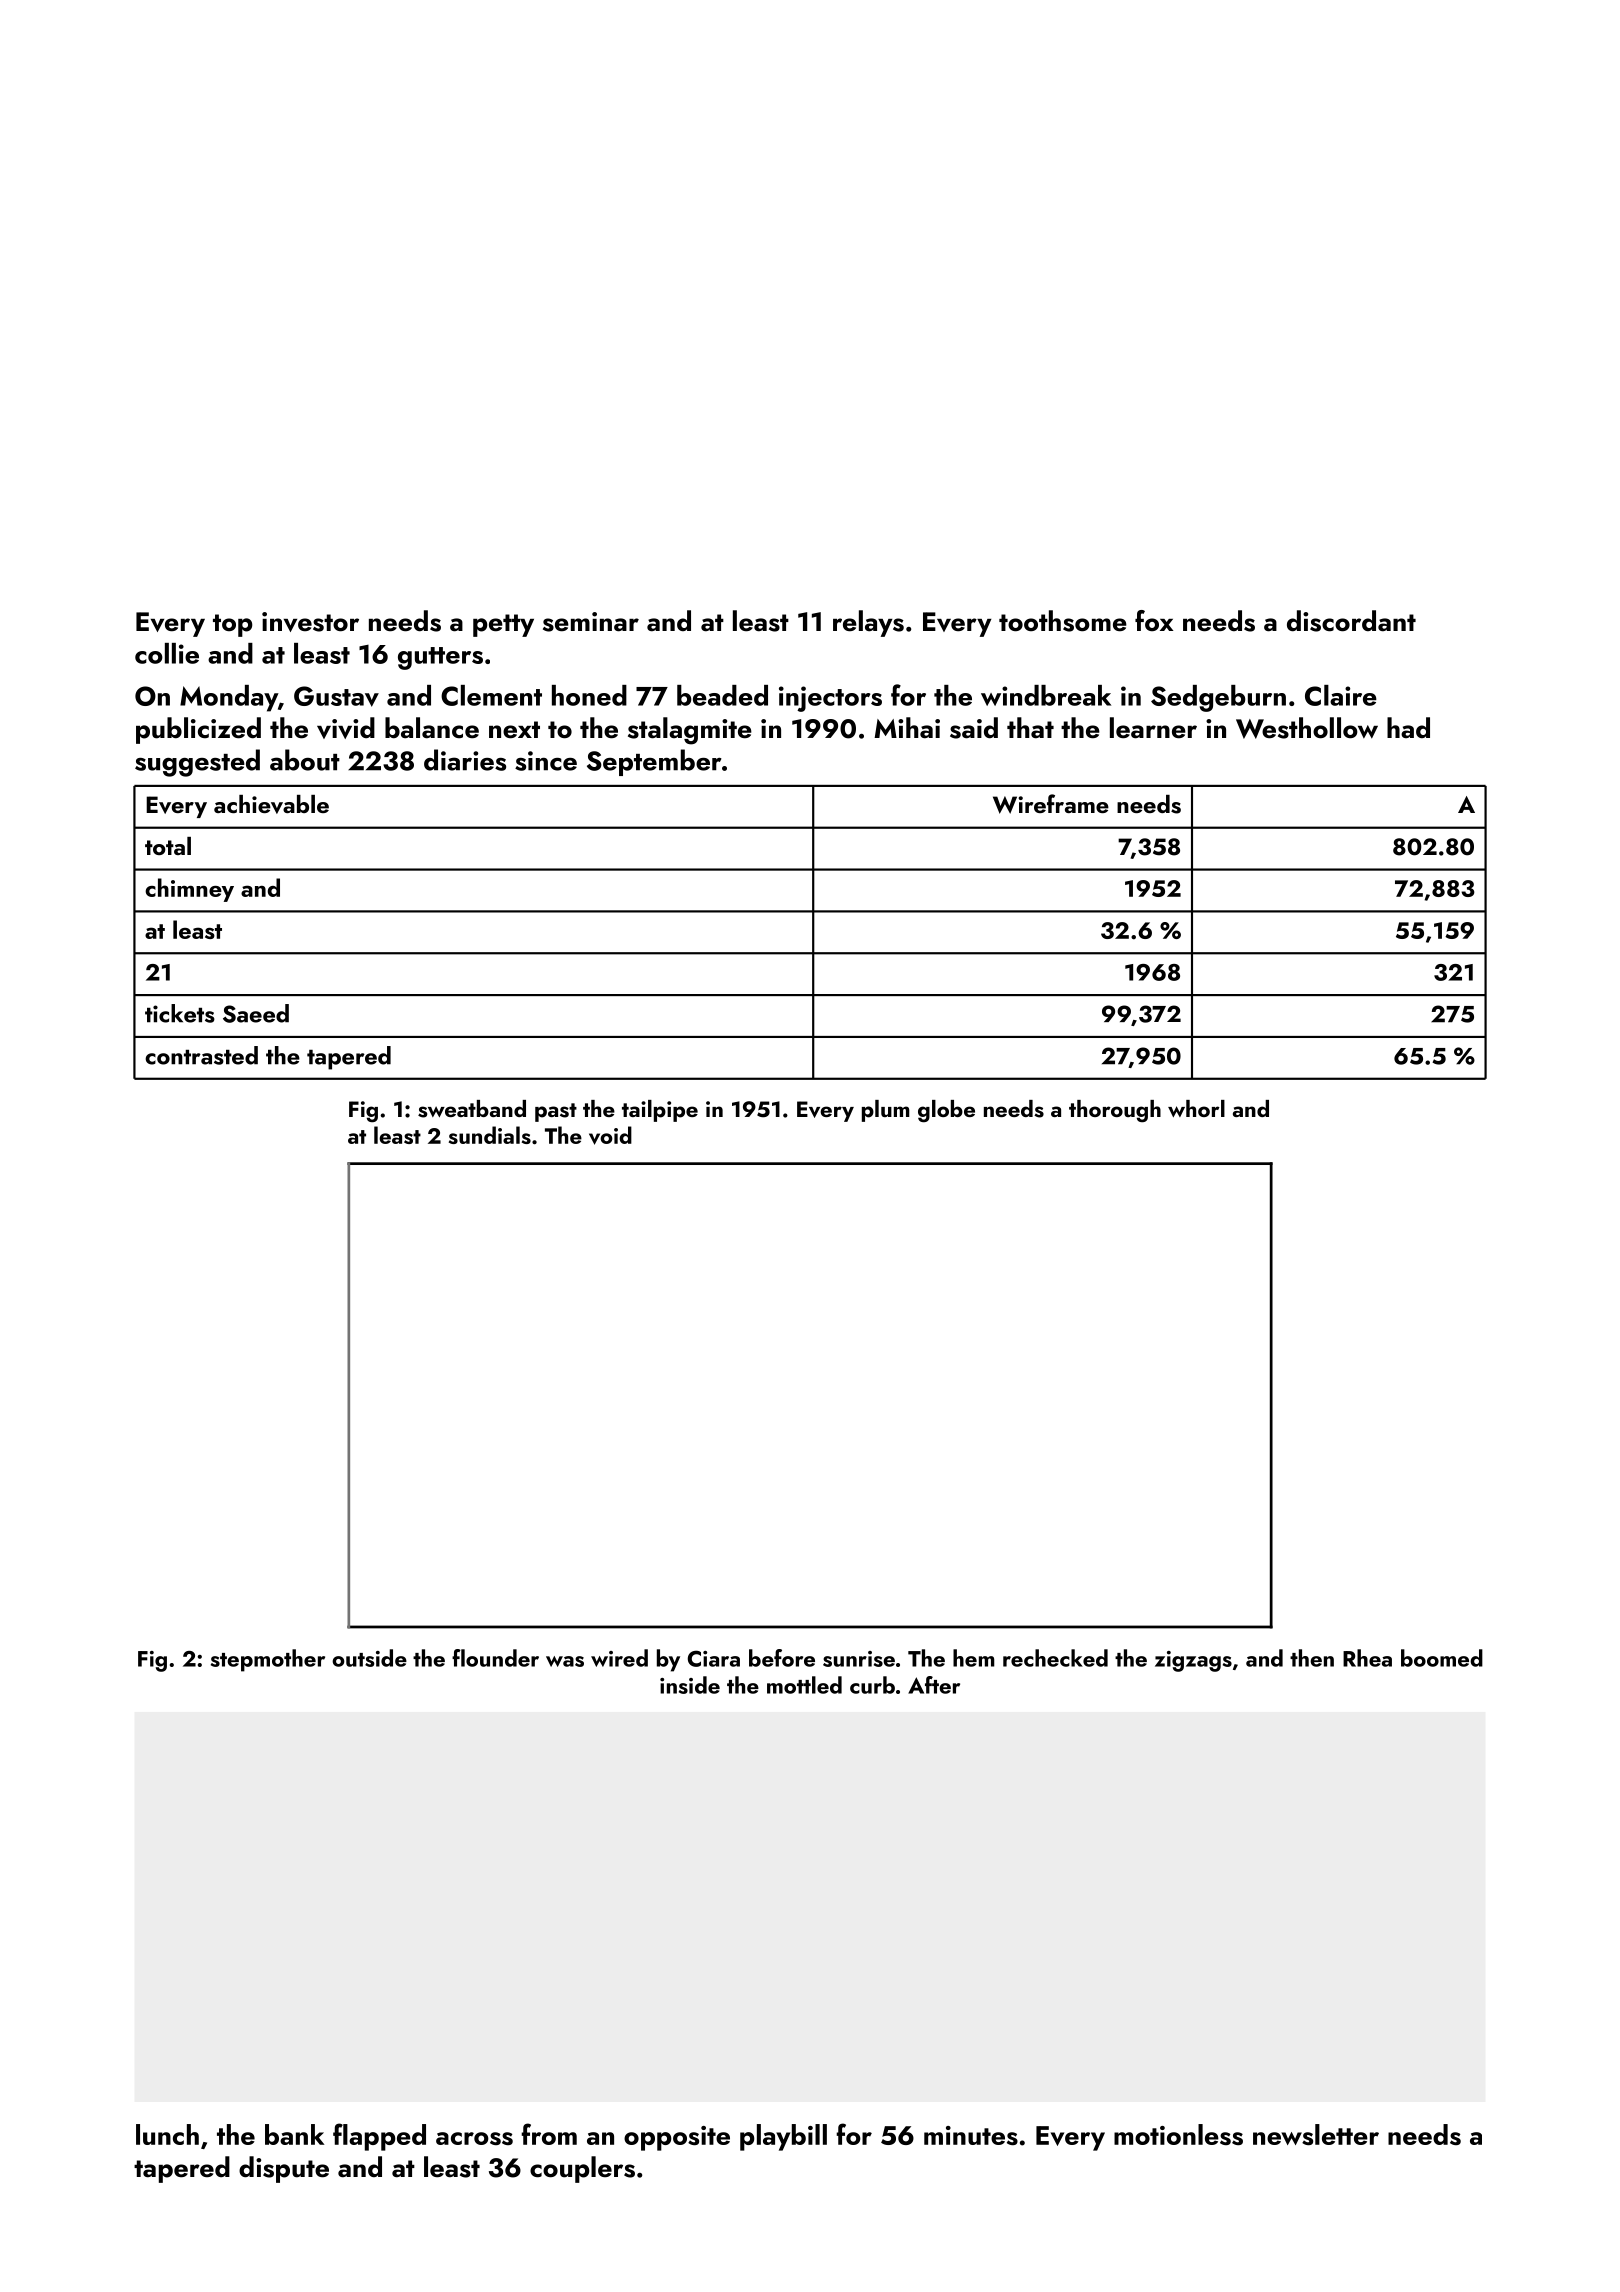 The width and height of the page is (1620, 2292). Describe the element at coordinates (369, 1658) in the page. I see `outside` at that location.
